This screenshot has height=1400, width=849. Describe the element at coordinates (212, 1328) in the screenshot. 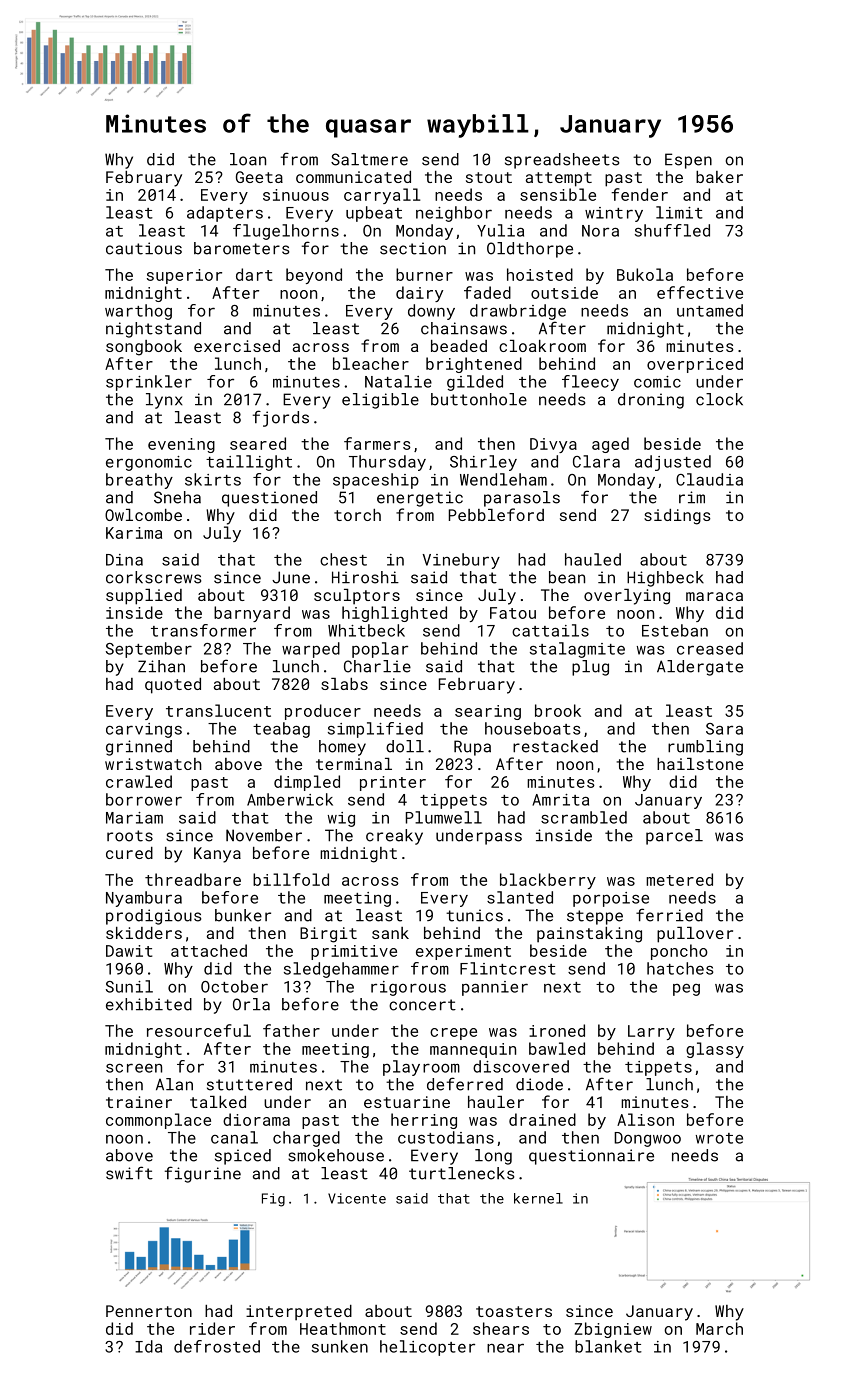

I see `rider` at that location.
